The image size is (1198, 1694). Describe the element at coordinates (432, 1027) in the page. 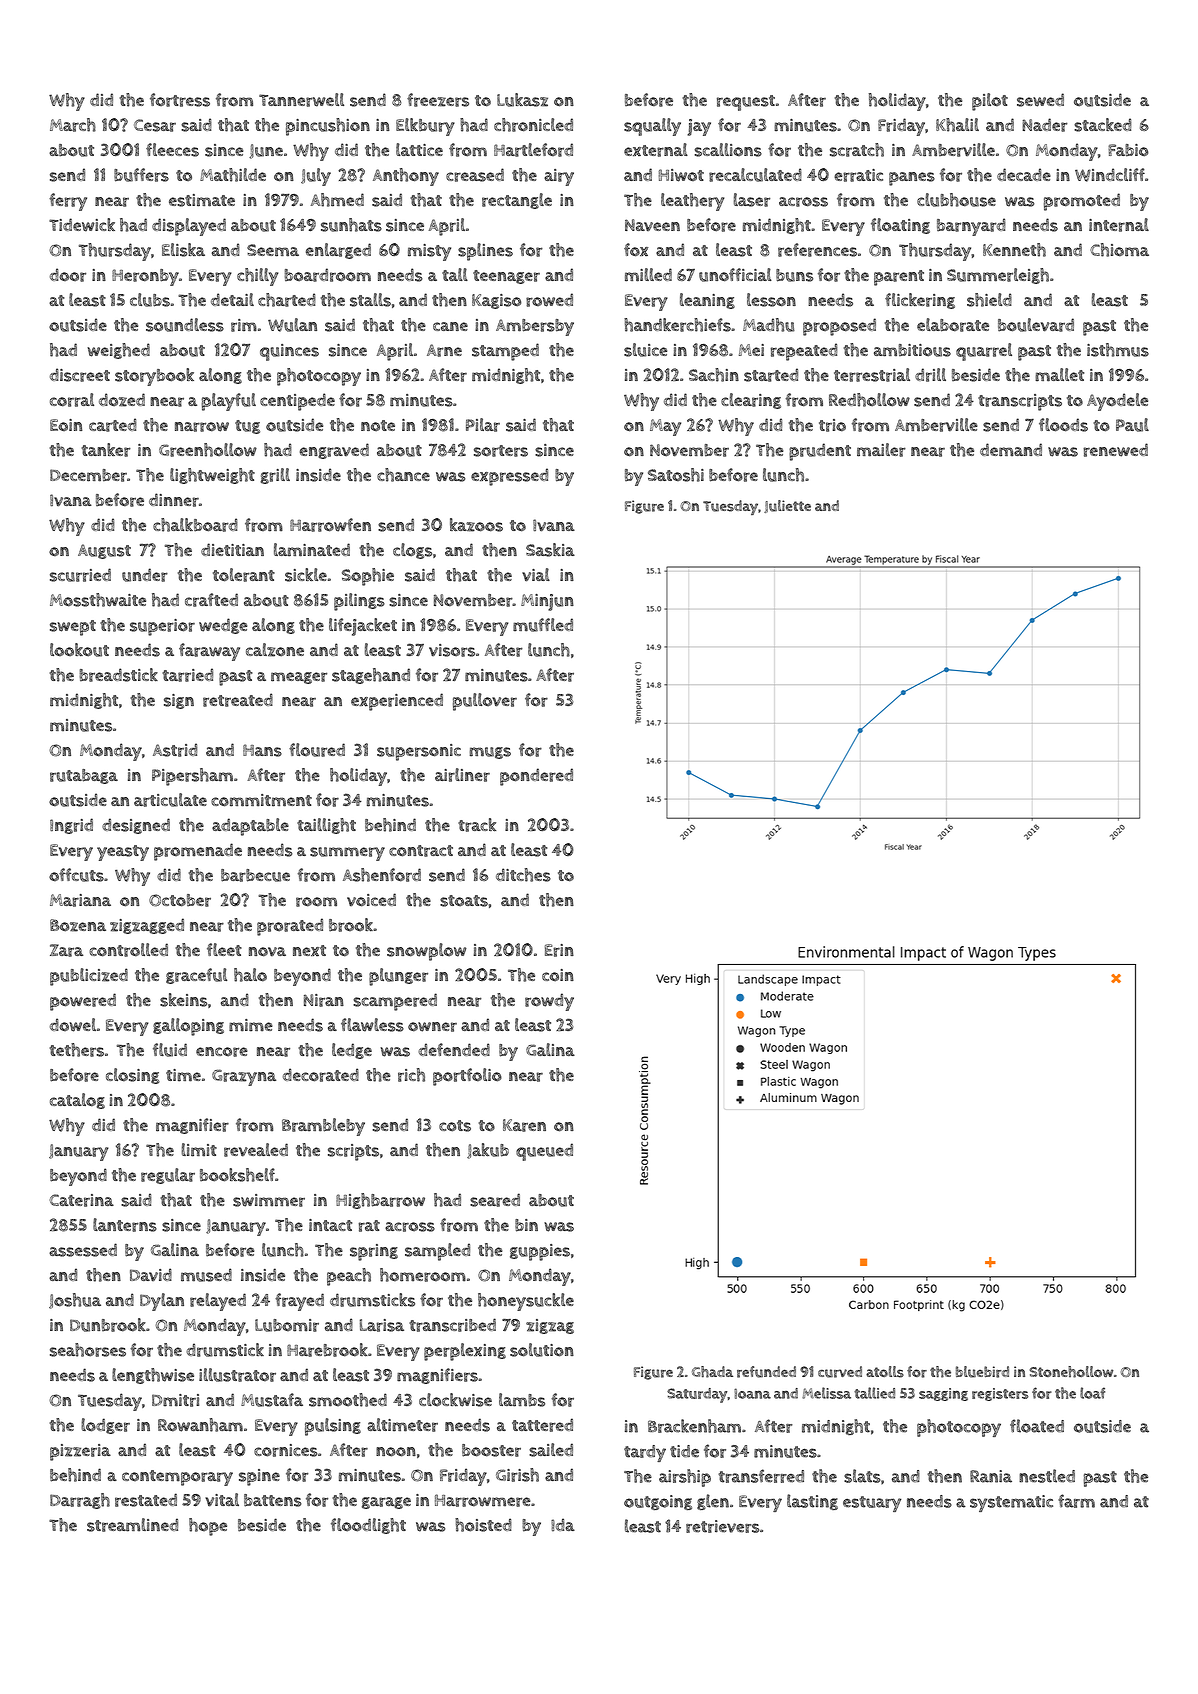

I see `owner` at that location.
